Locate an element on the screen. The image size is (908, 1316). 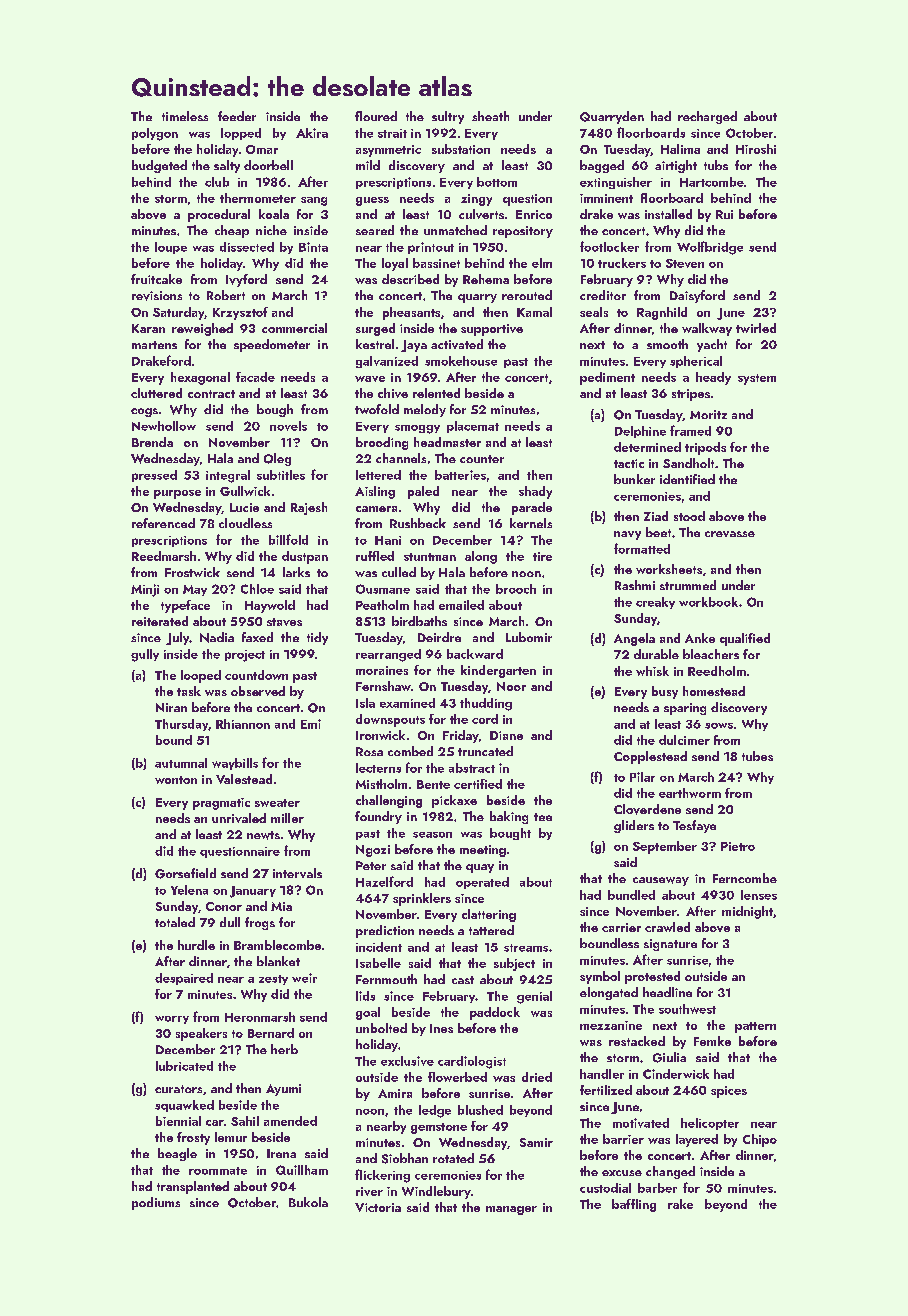
Akira is located at coordinates (312, 133).
